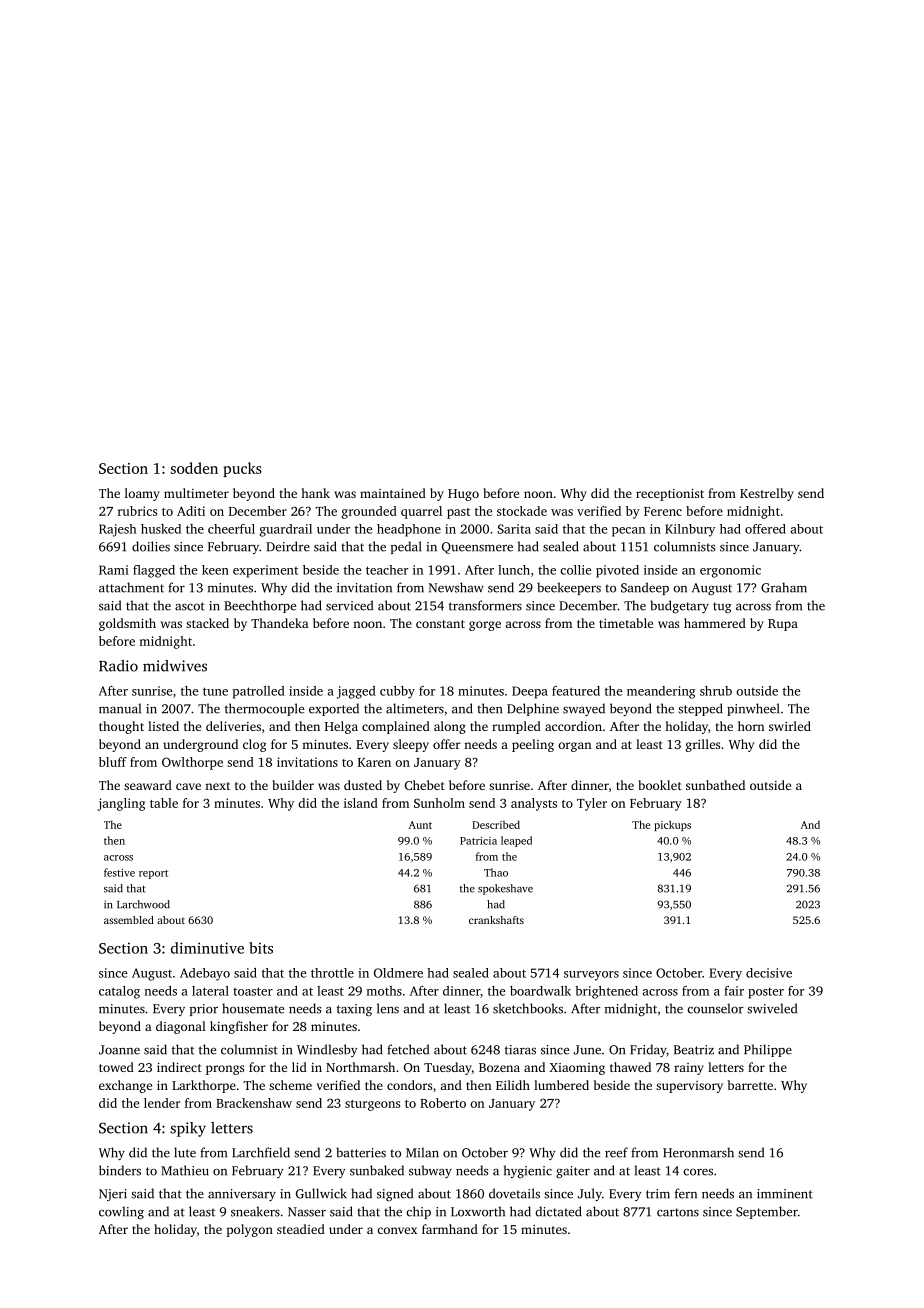  Describe the element at coordinates (393, 493) in the image. I see `maintained` at that location.
